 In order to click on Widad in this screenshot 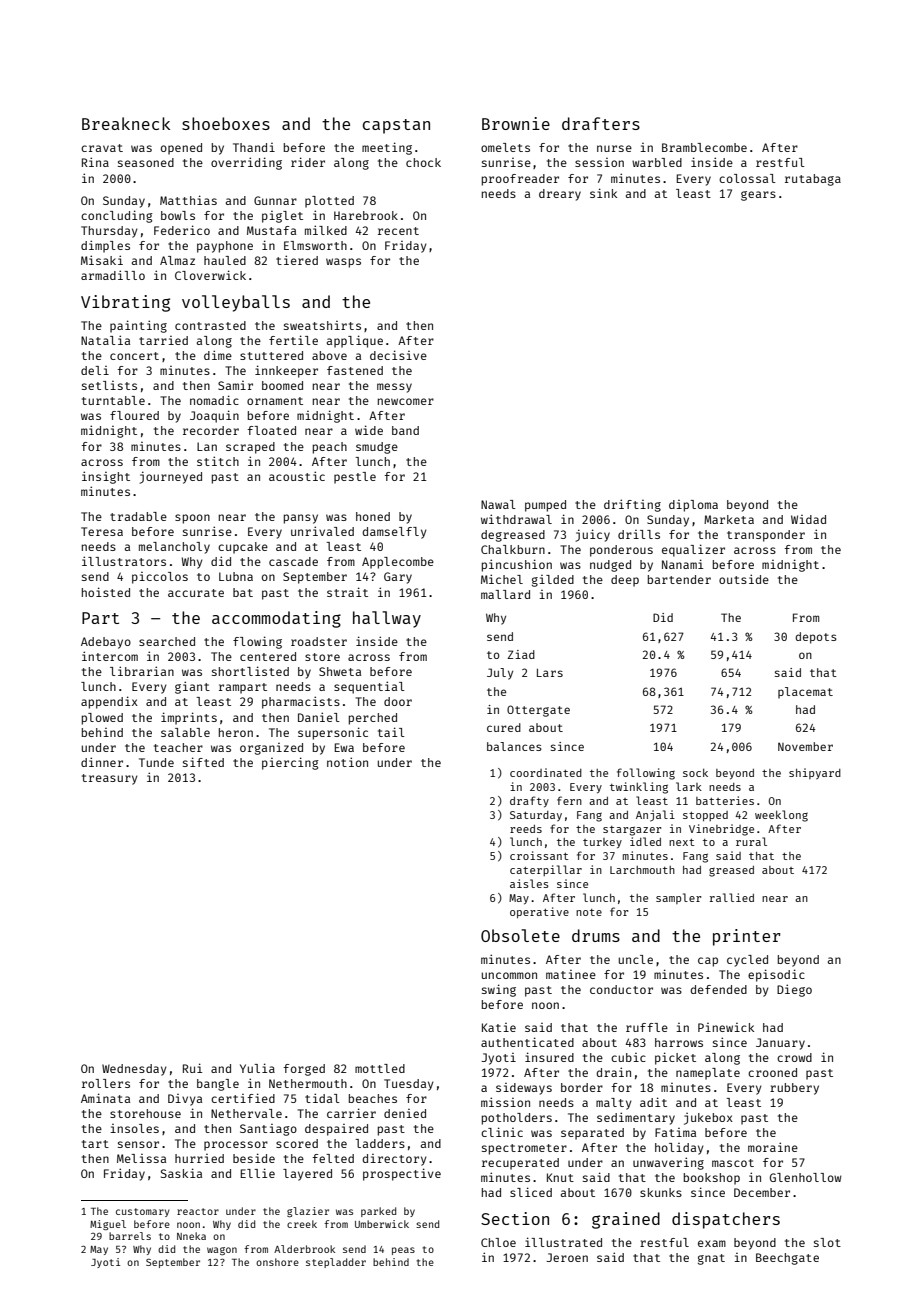, I will do `click(808, 519)`.
